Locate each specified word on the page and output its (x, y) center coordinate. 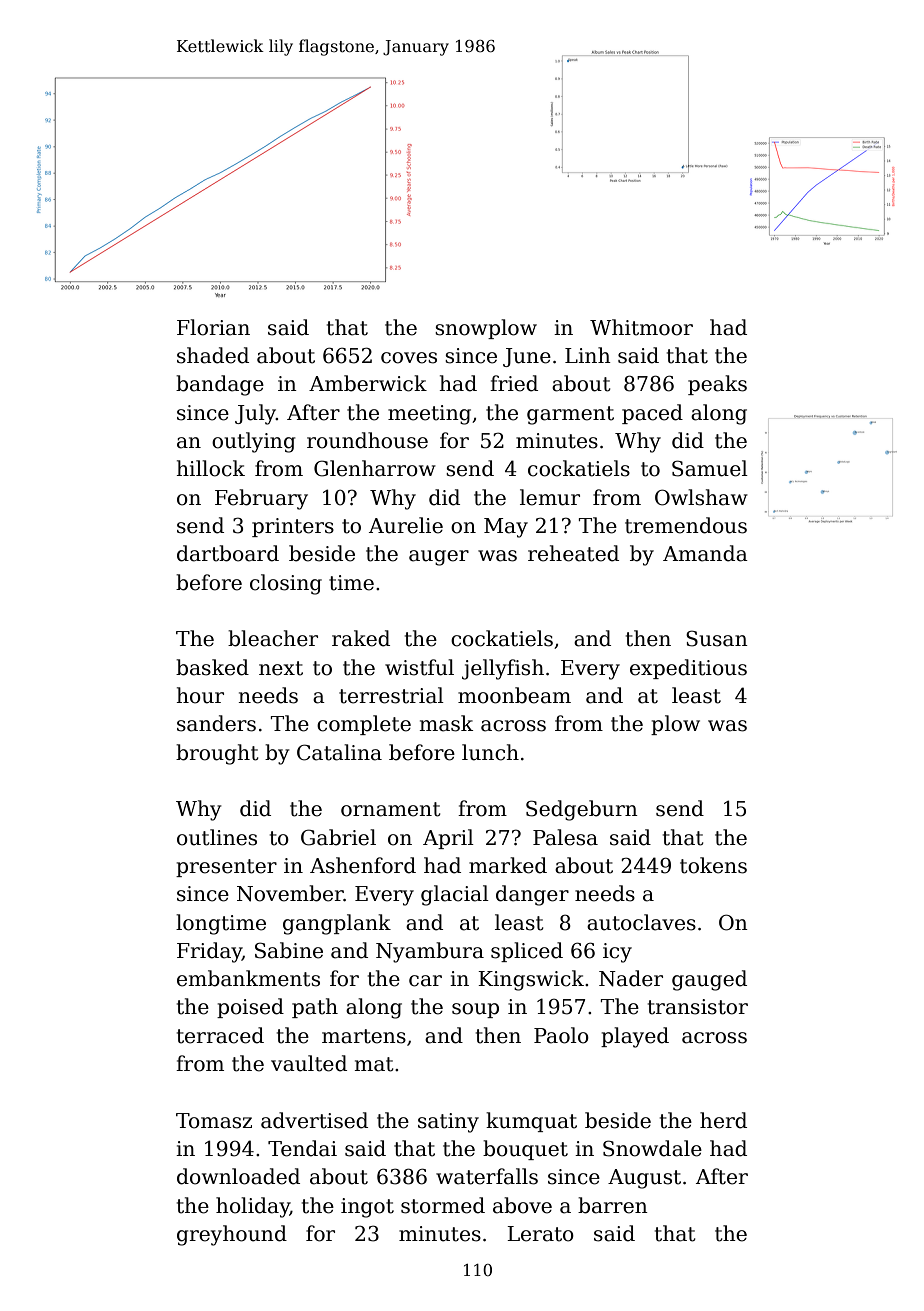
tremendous (686, 525)
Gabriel (338, 837)
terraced (220, 1035)
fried (514, 383)
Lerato (540, 1234)
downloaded (238, 1176)
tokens (713, 865)
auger (439, 558)
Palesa (565, 837)
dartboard (228, 553)
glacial (455, 895)
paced (652, 414)
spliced (527, 952)
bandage (220, 385)
